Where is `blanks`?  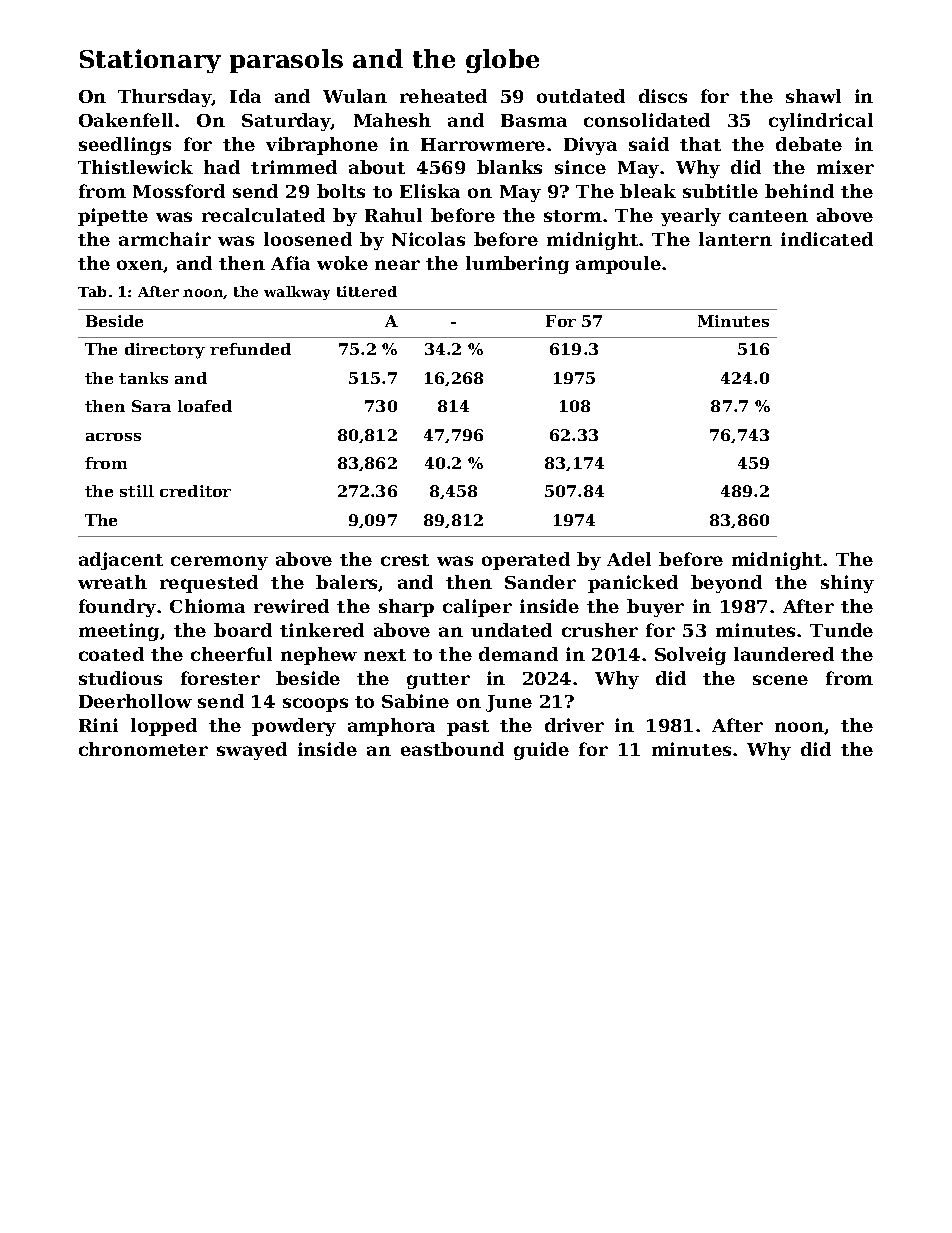 blanks is located at coordinates (509, 167).
